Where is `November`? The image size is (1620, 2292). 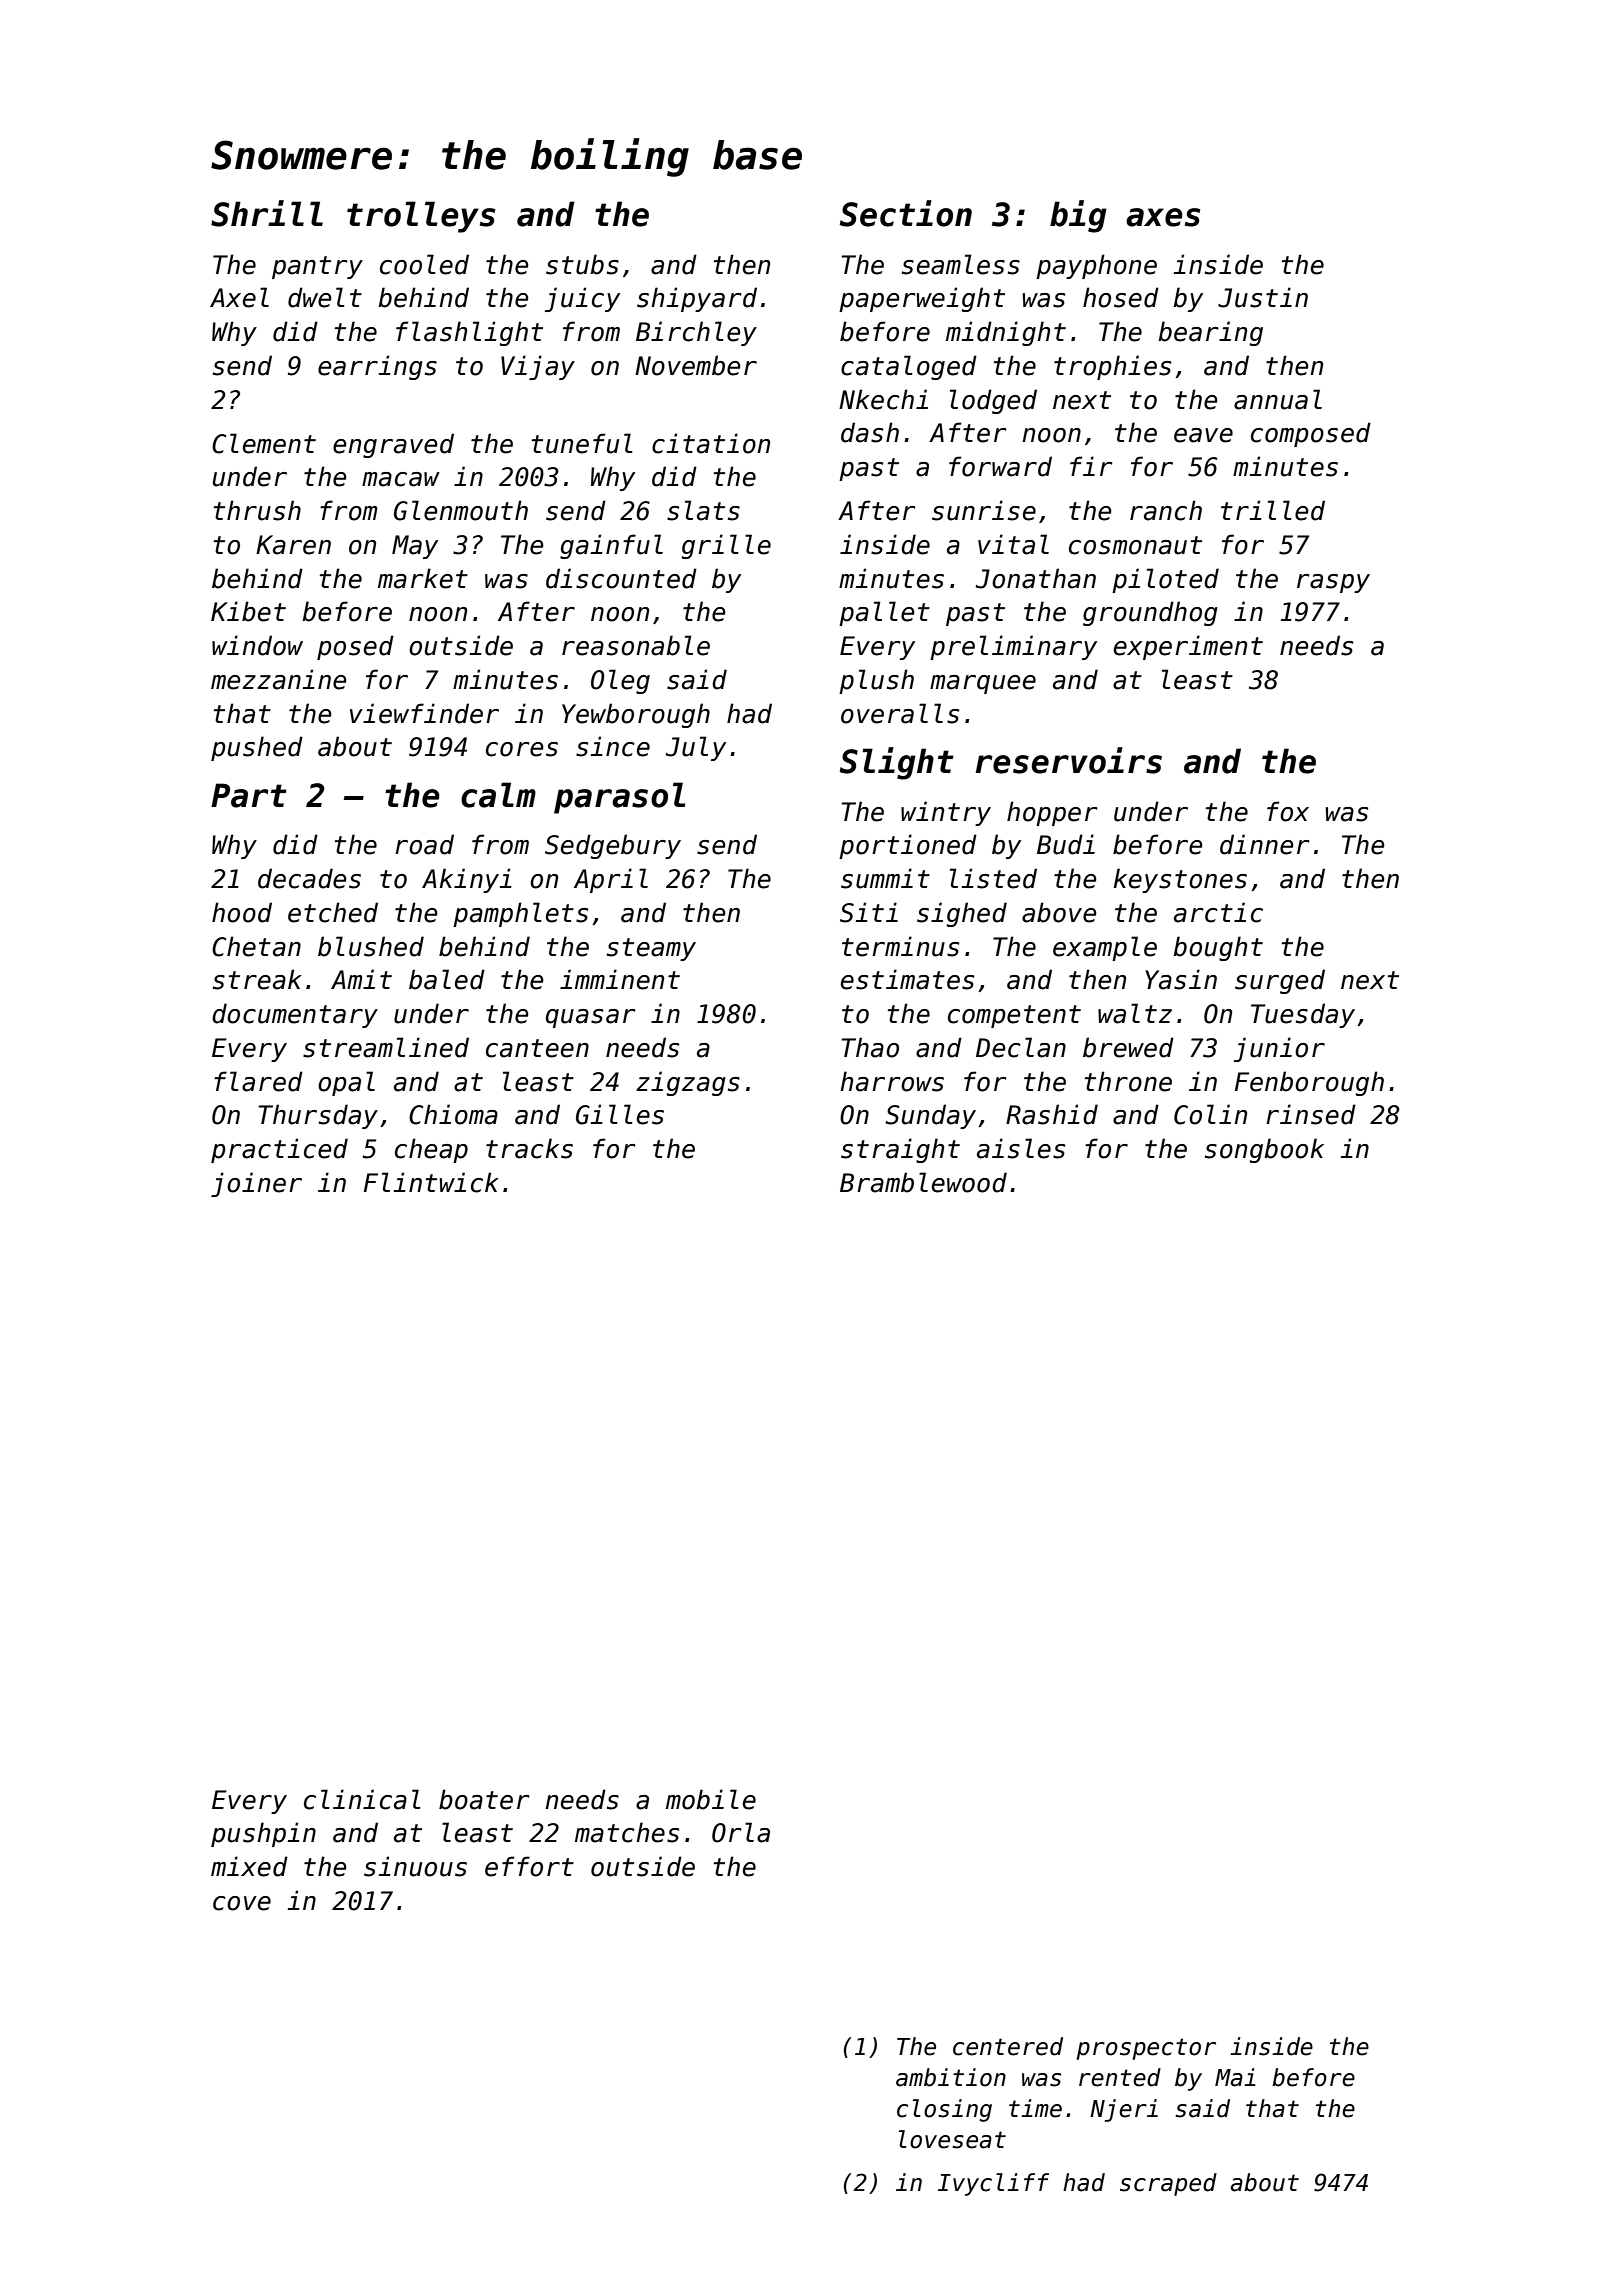 November is located at coordinates (696, 365).
